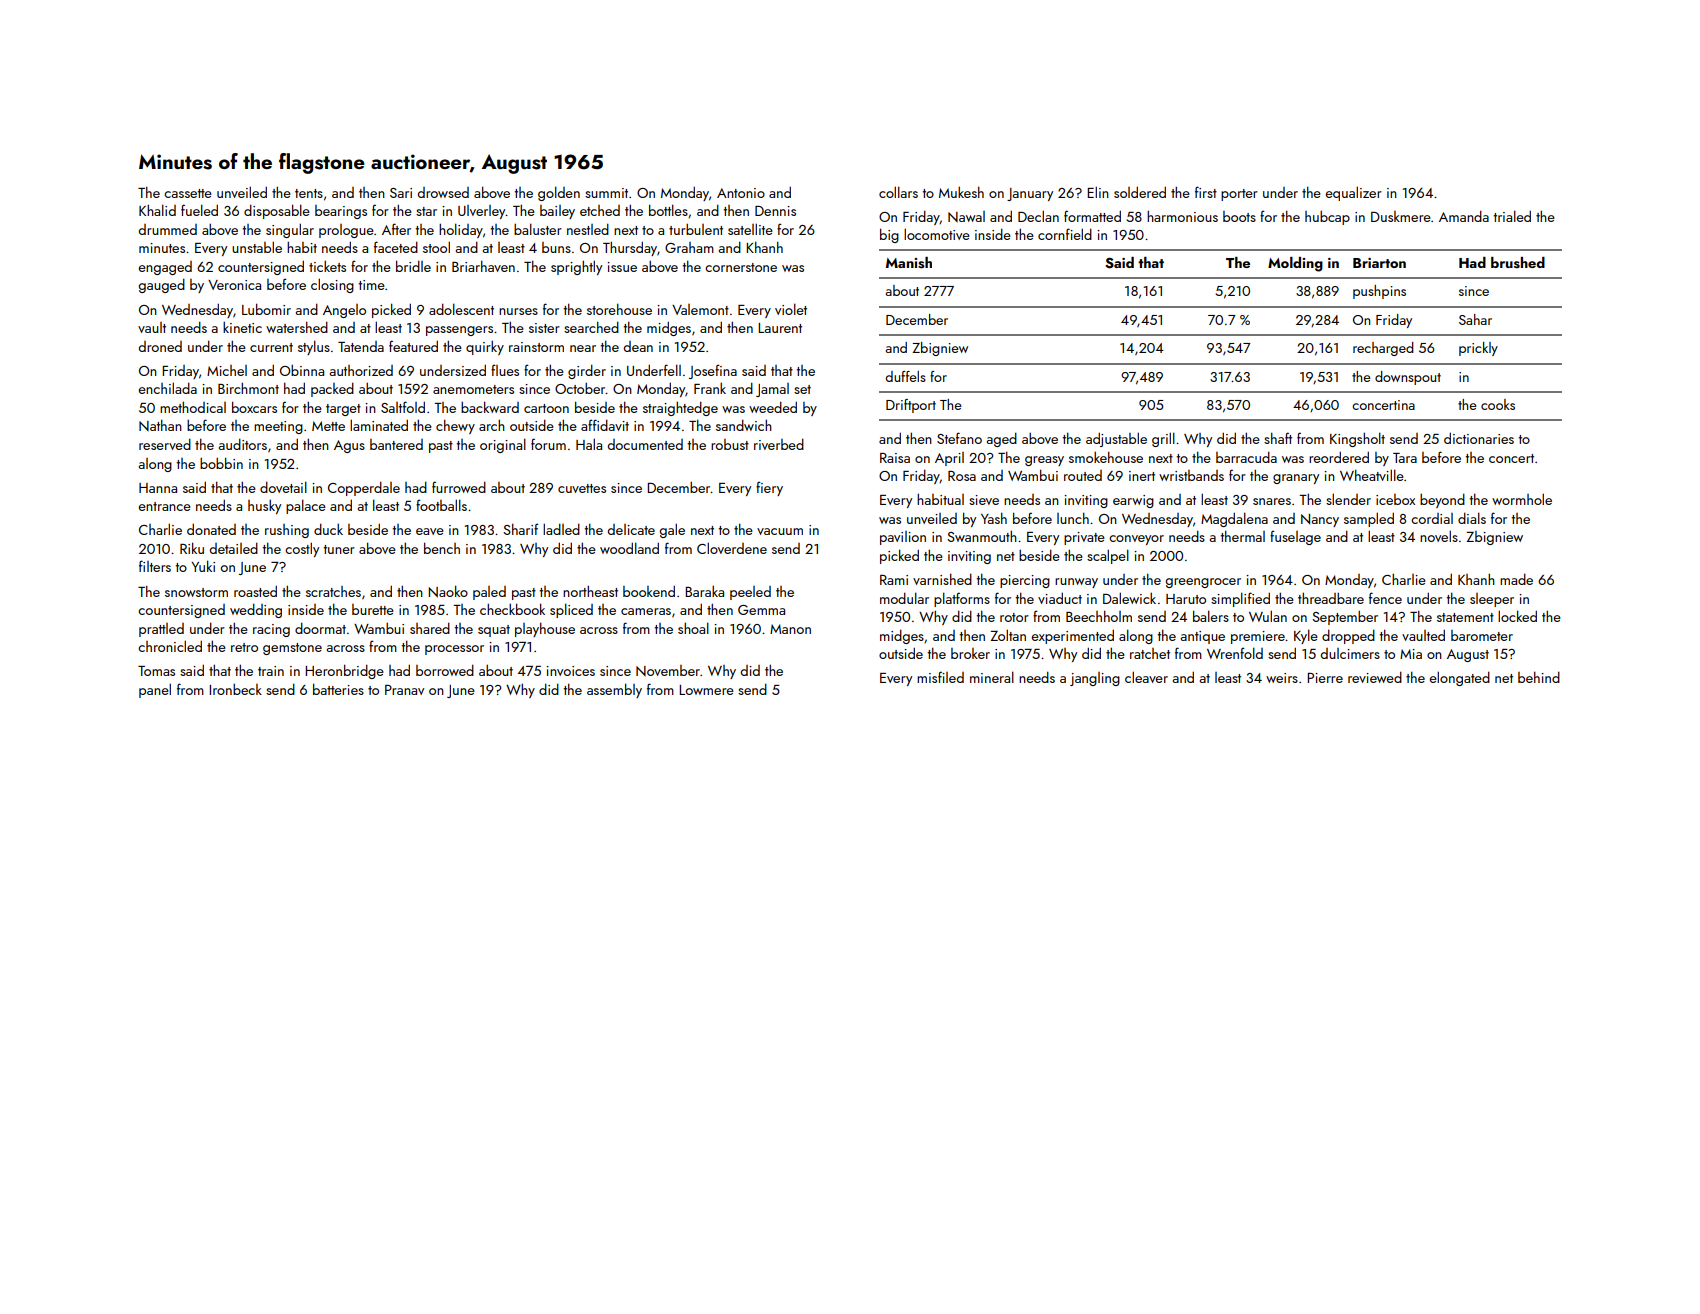 The height and width of the screenshot is (1314, 1700). Describe the element at coordinates (1379, 263) in the screenshot. I see `Briarton` at that location.
